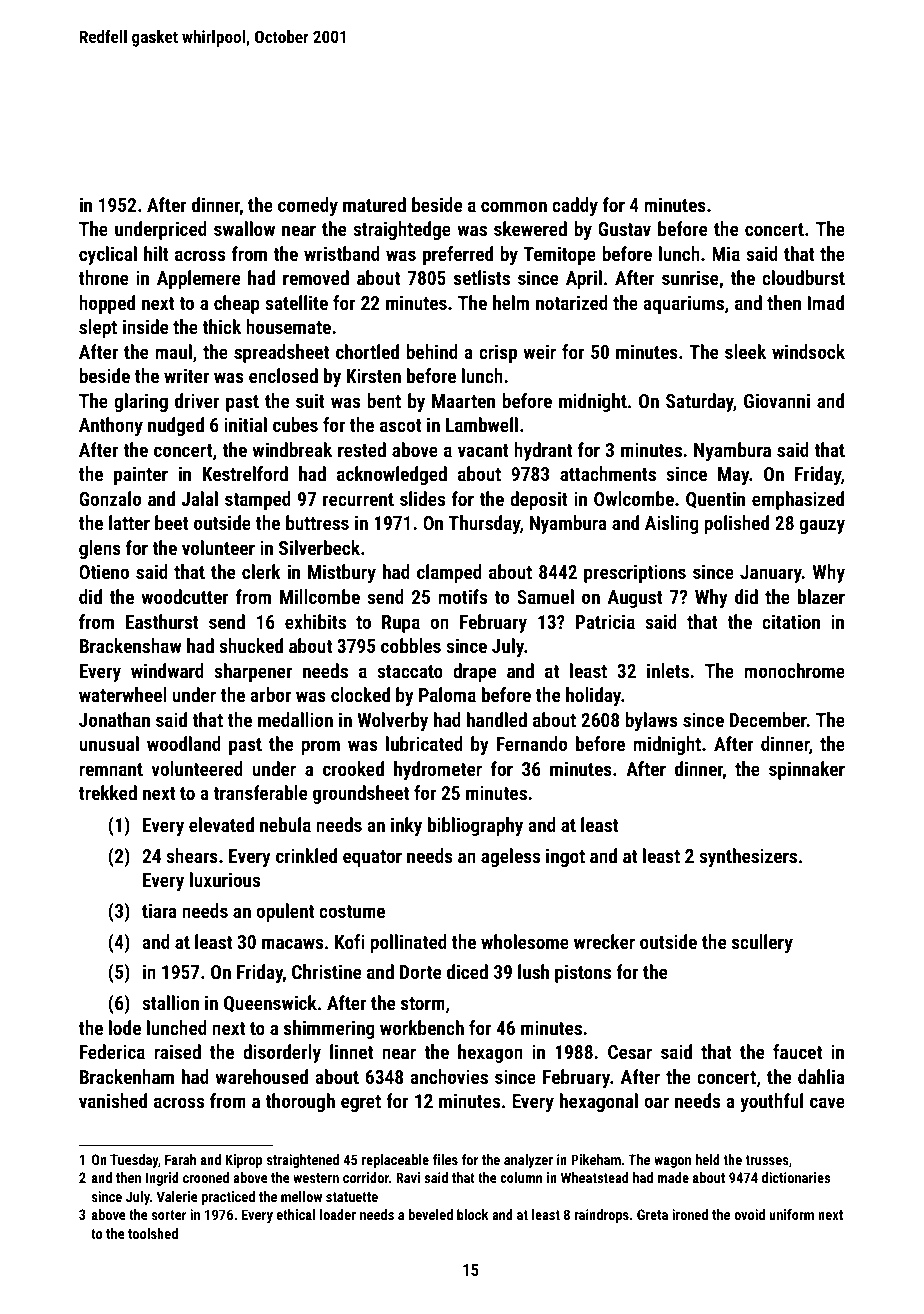 This screenshot has height=1314, width=924. Describe the element at coordinates (467, 971) in the screenshot. I see `diced` at that location.
